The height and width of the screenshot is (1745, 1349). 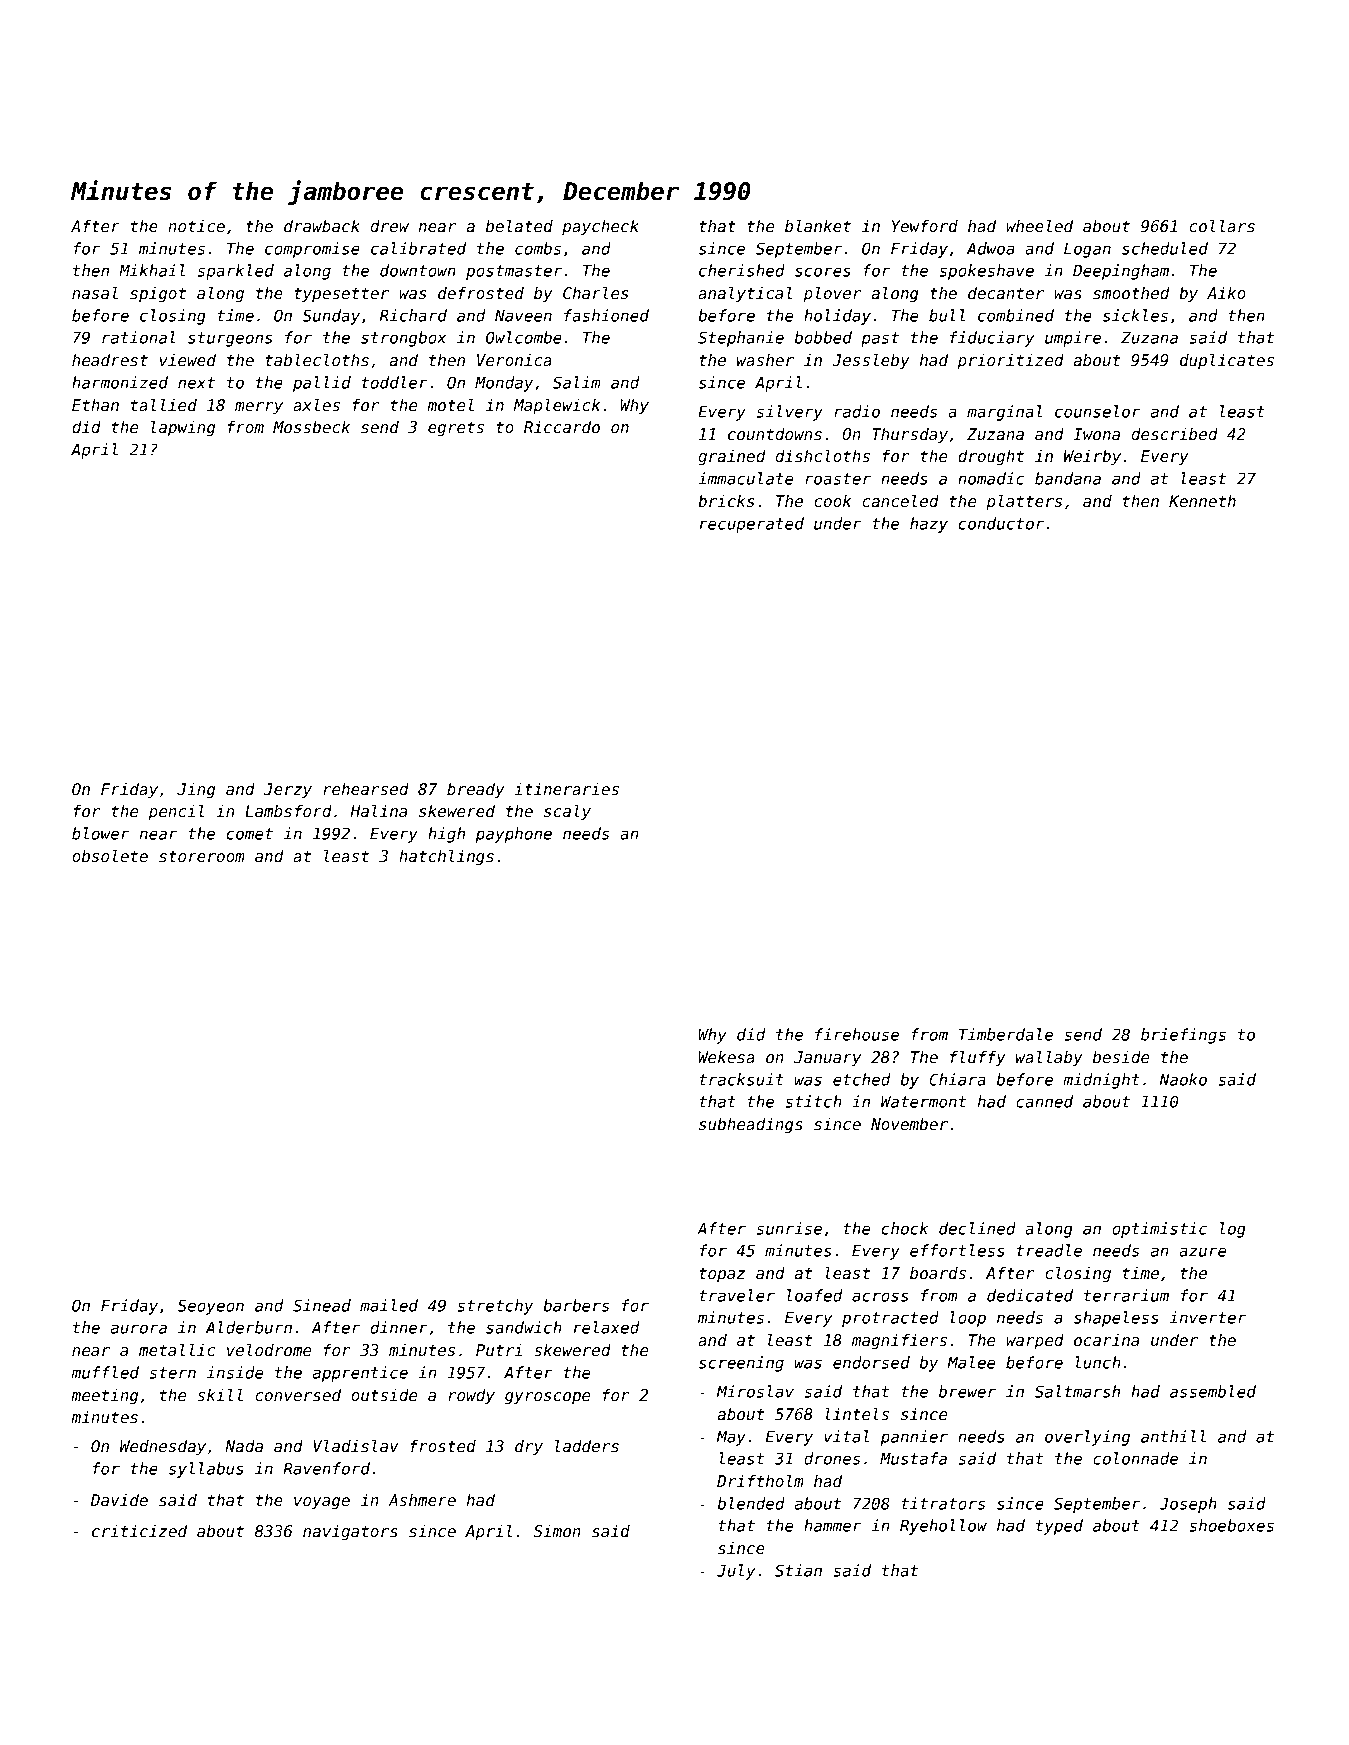 What do you see at coordinates (838, 479) in the screenshot?
I see `roaster` at bounding box center [838, 479].
